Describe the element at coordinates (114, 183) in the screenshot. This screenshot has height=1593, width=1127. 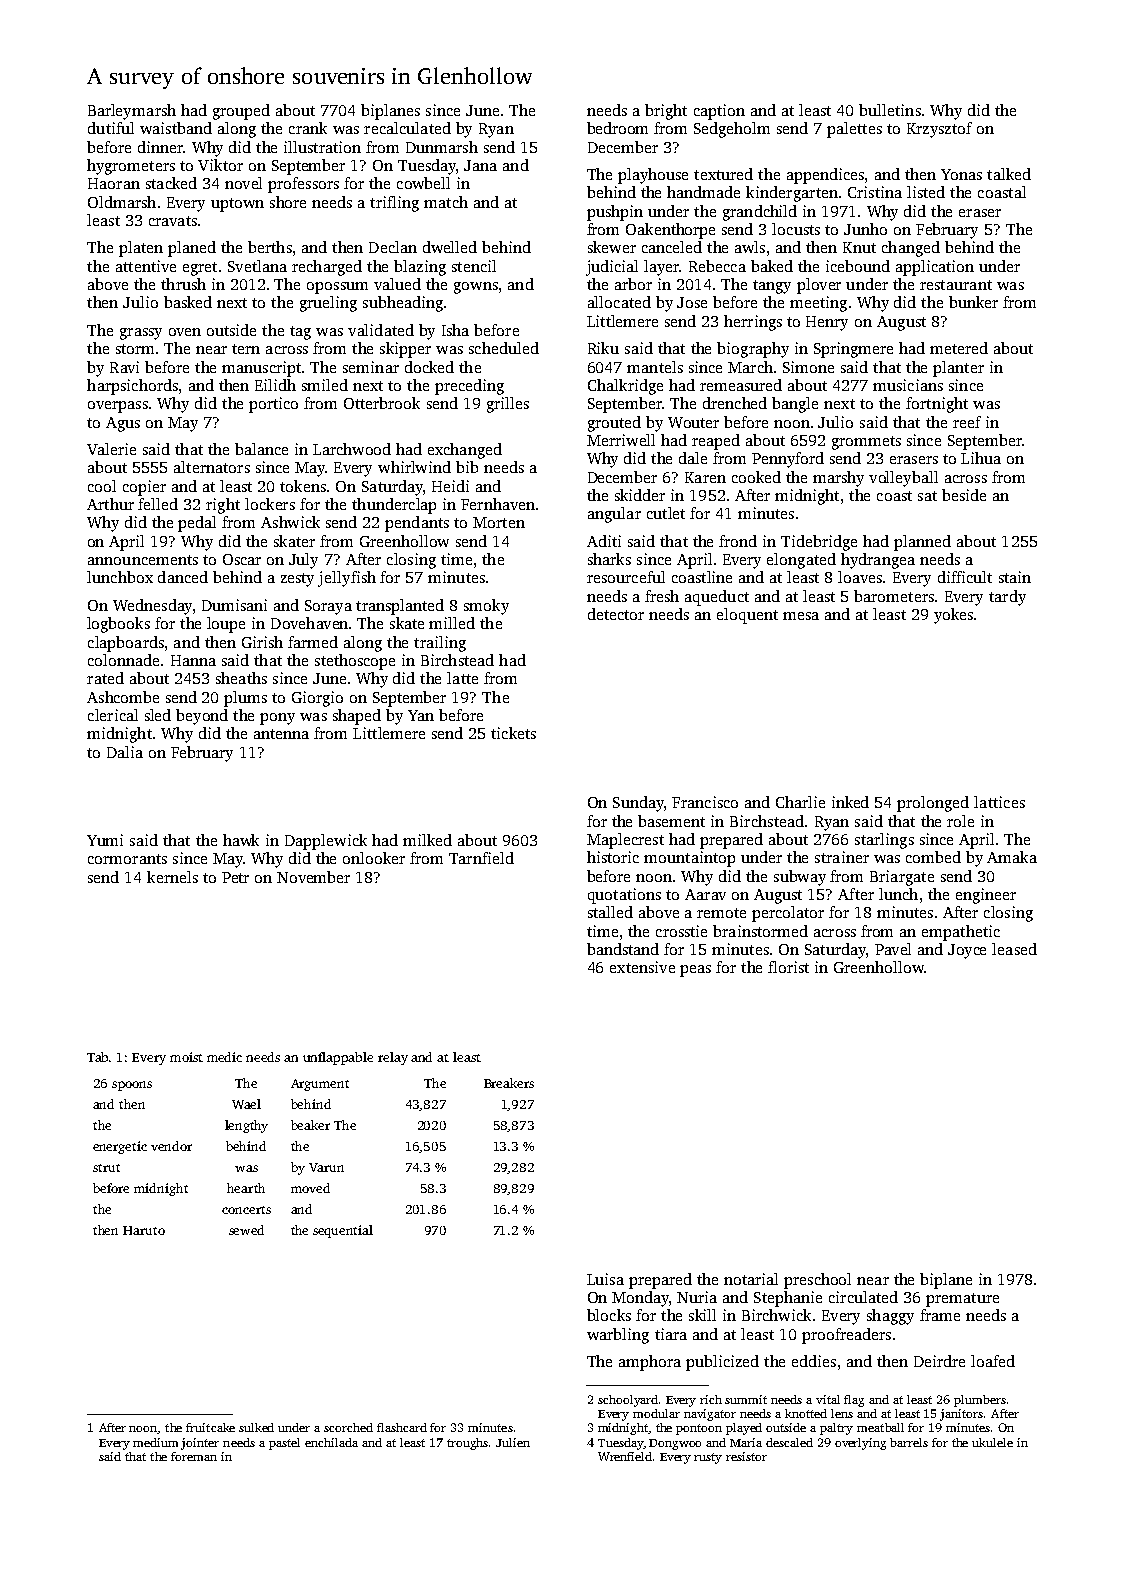
I see `Haoran` at that location.
